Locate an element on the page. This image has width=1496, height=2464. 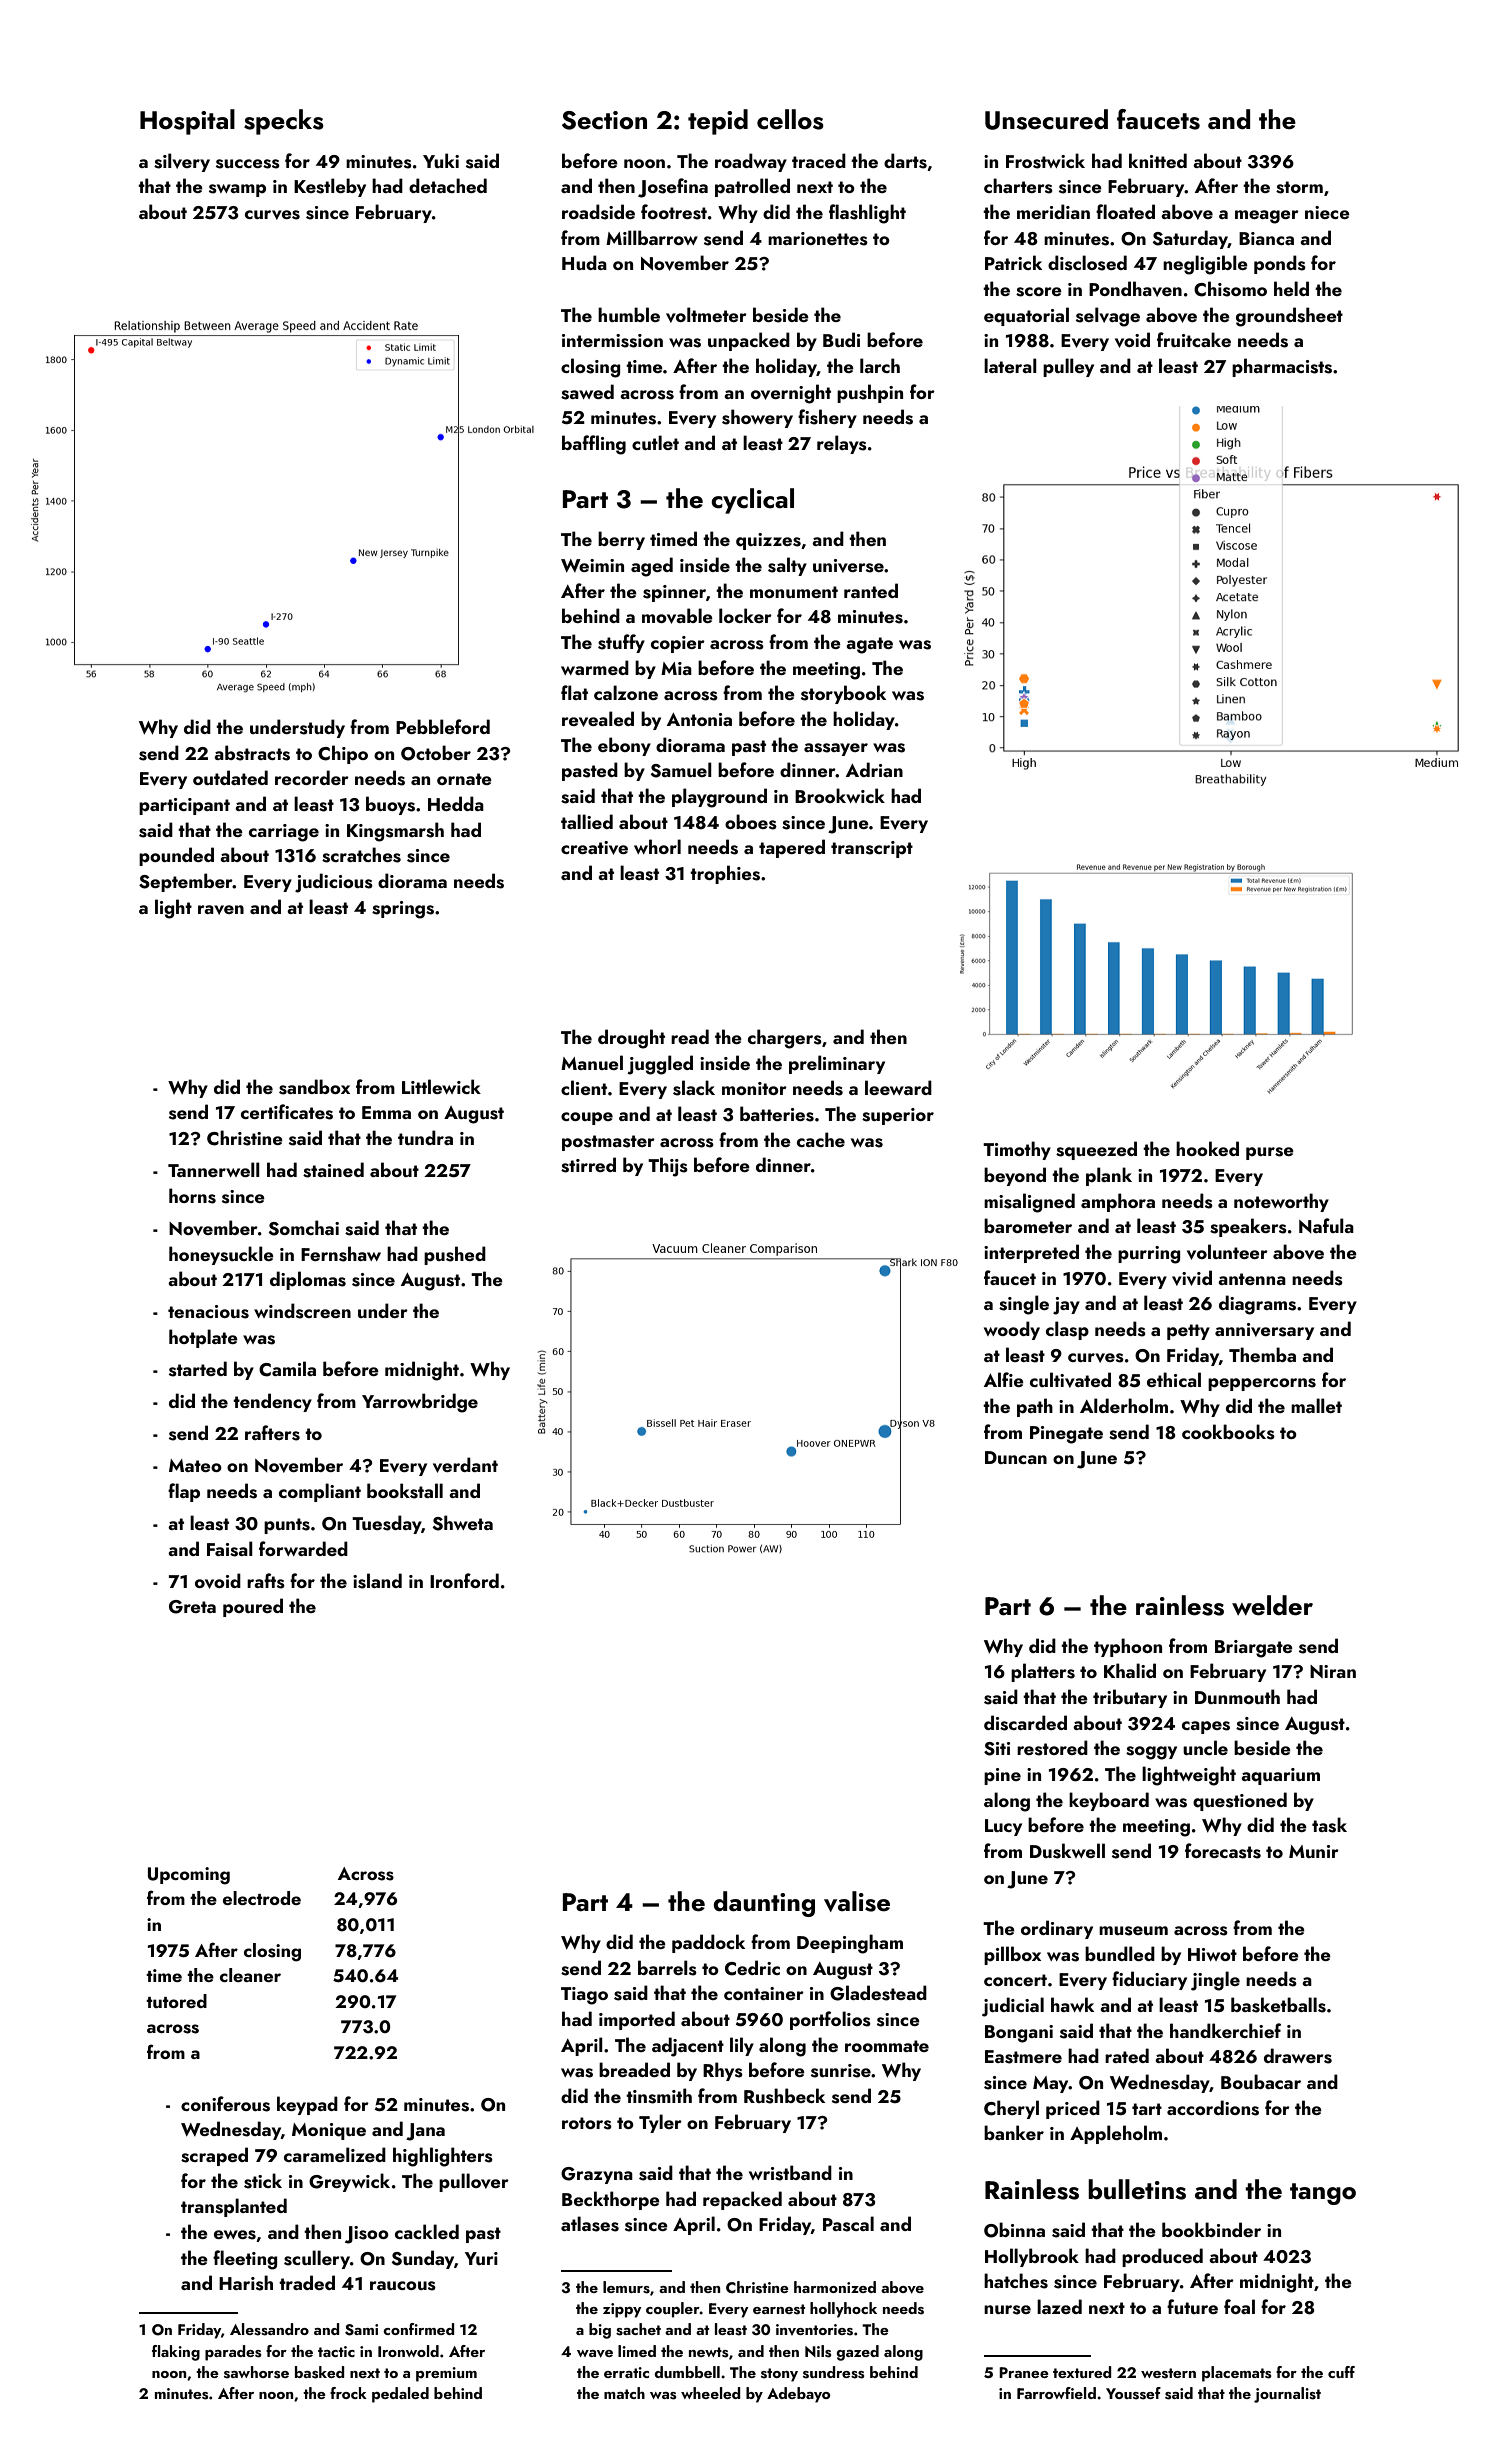
tendency is located at coordinates (272, 1402).
